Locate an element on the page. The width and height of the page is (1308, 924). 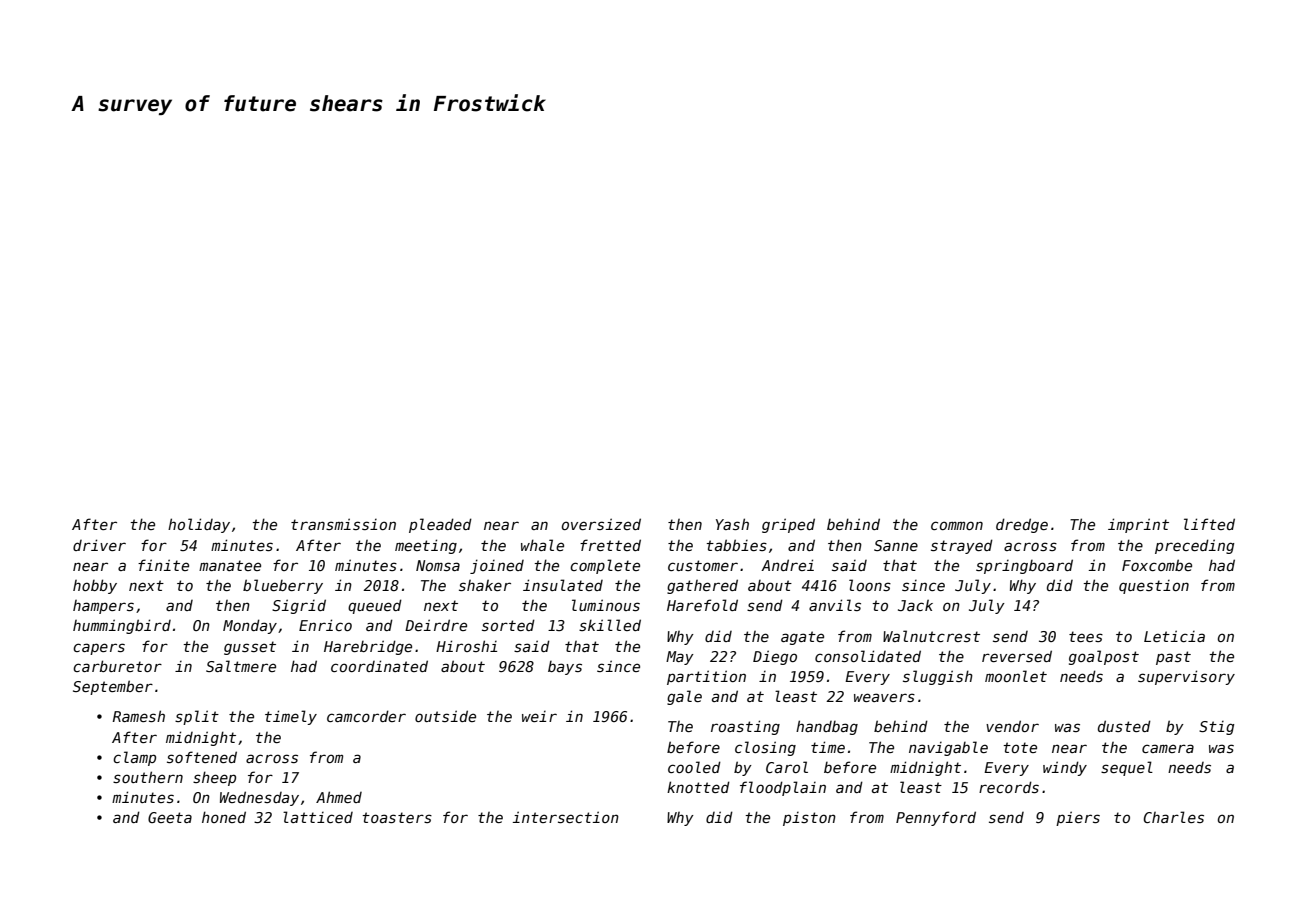
gale is located at coordinates (684, 697).
